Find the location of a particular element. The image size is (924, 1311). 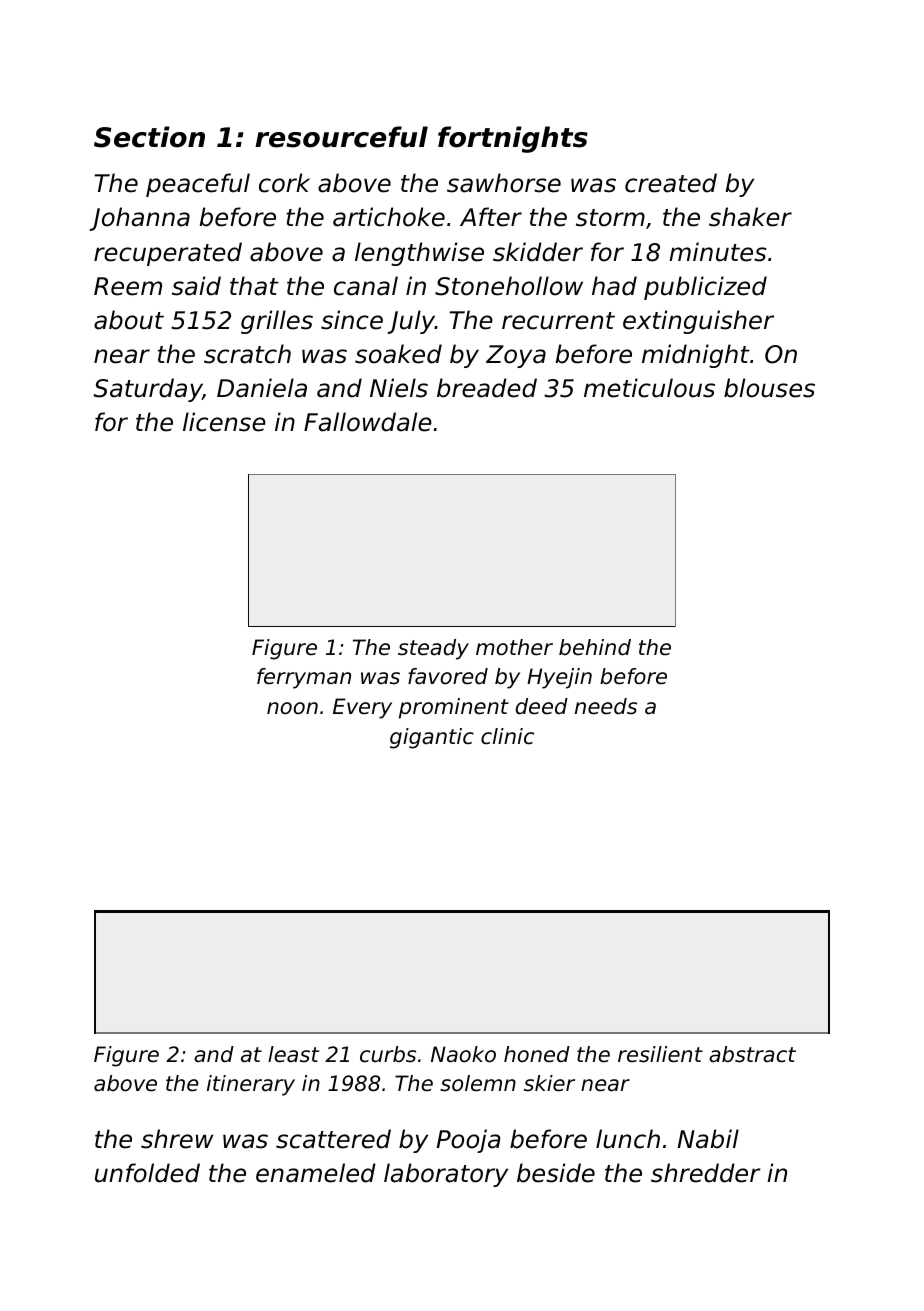

shrew is located at coordinates (177, 1139).
